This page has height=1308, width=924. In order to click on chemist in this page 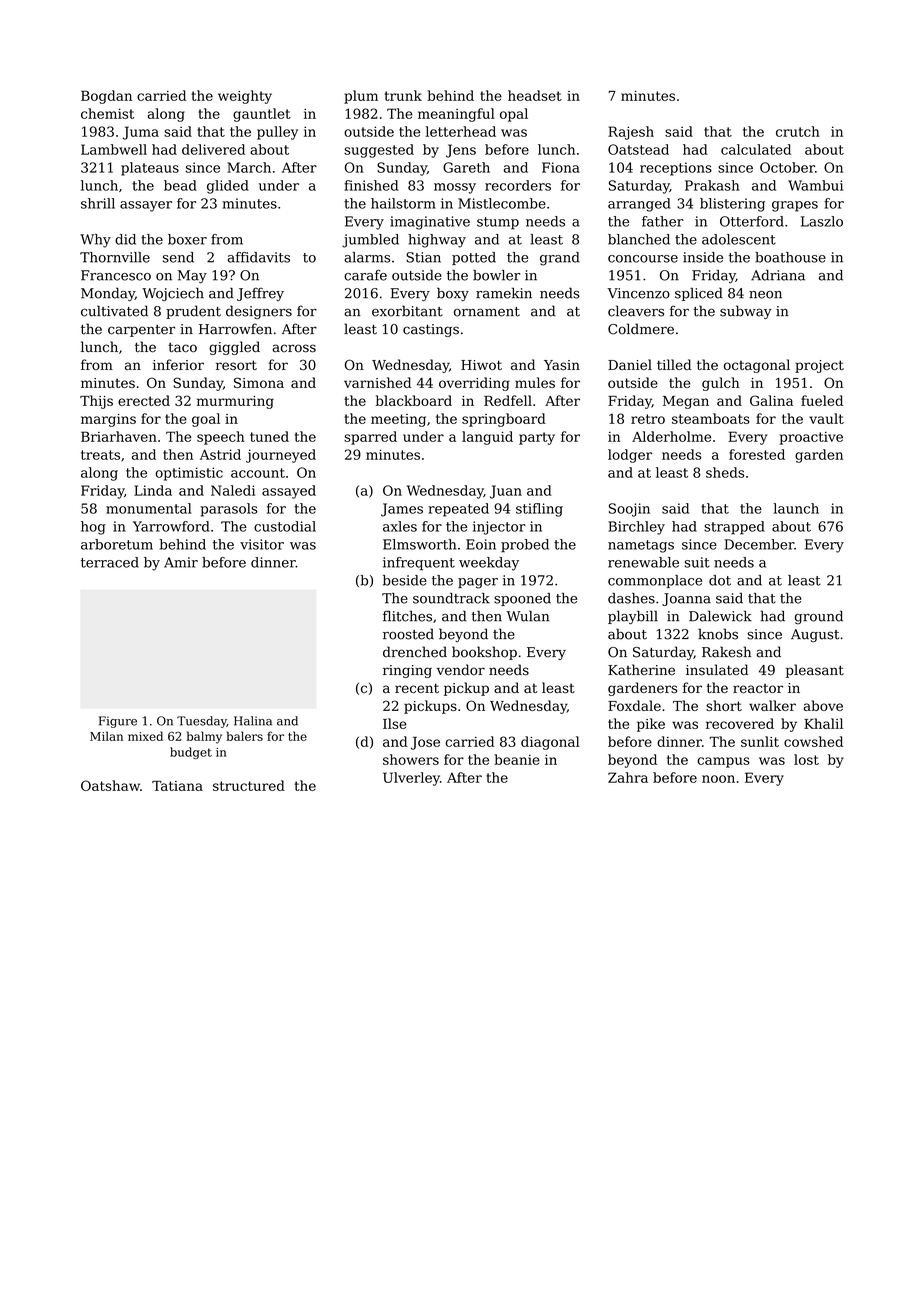, I will do `click(107, 113)`.
